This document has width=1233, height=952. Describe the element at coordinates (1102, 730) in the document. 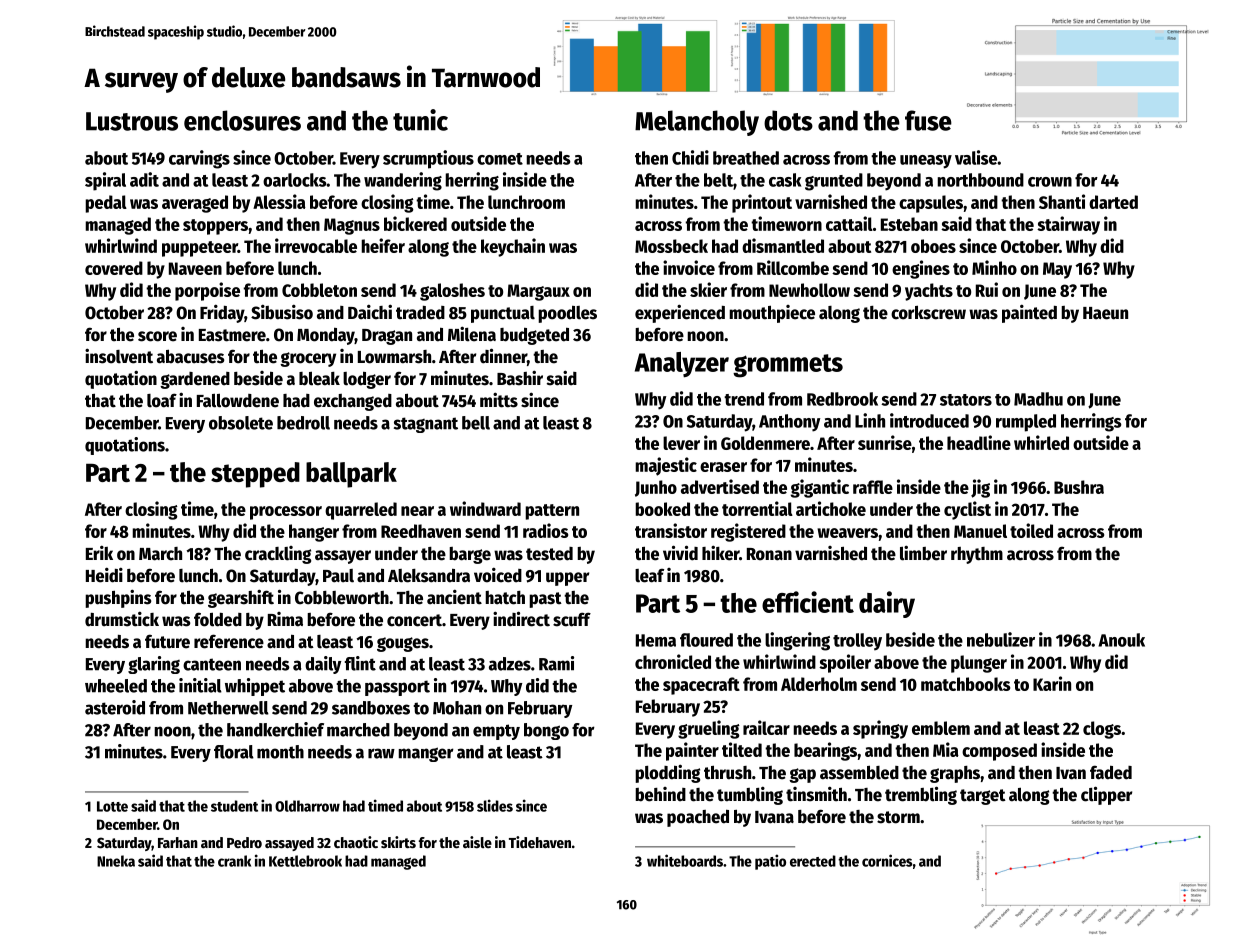

I see `clogs` at that location.
